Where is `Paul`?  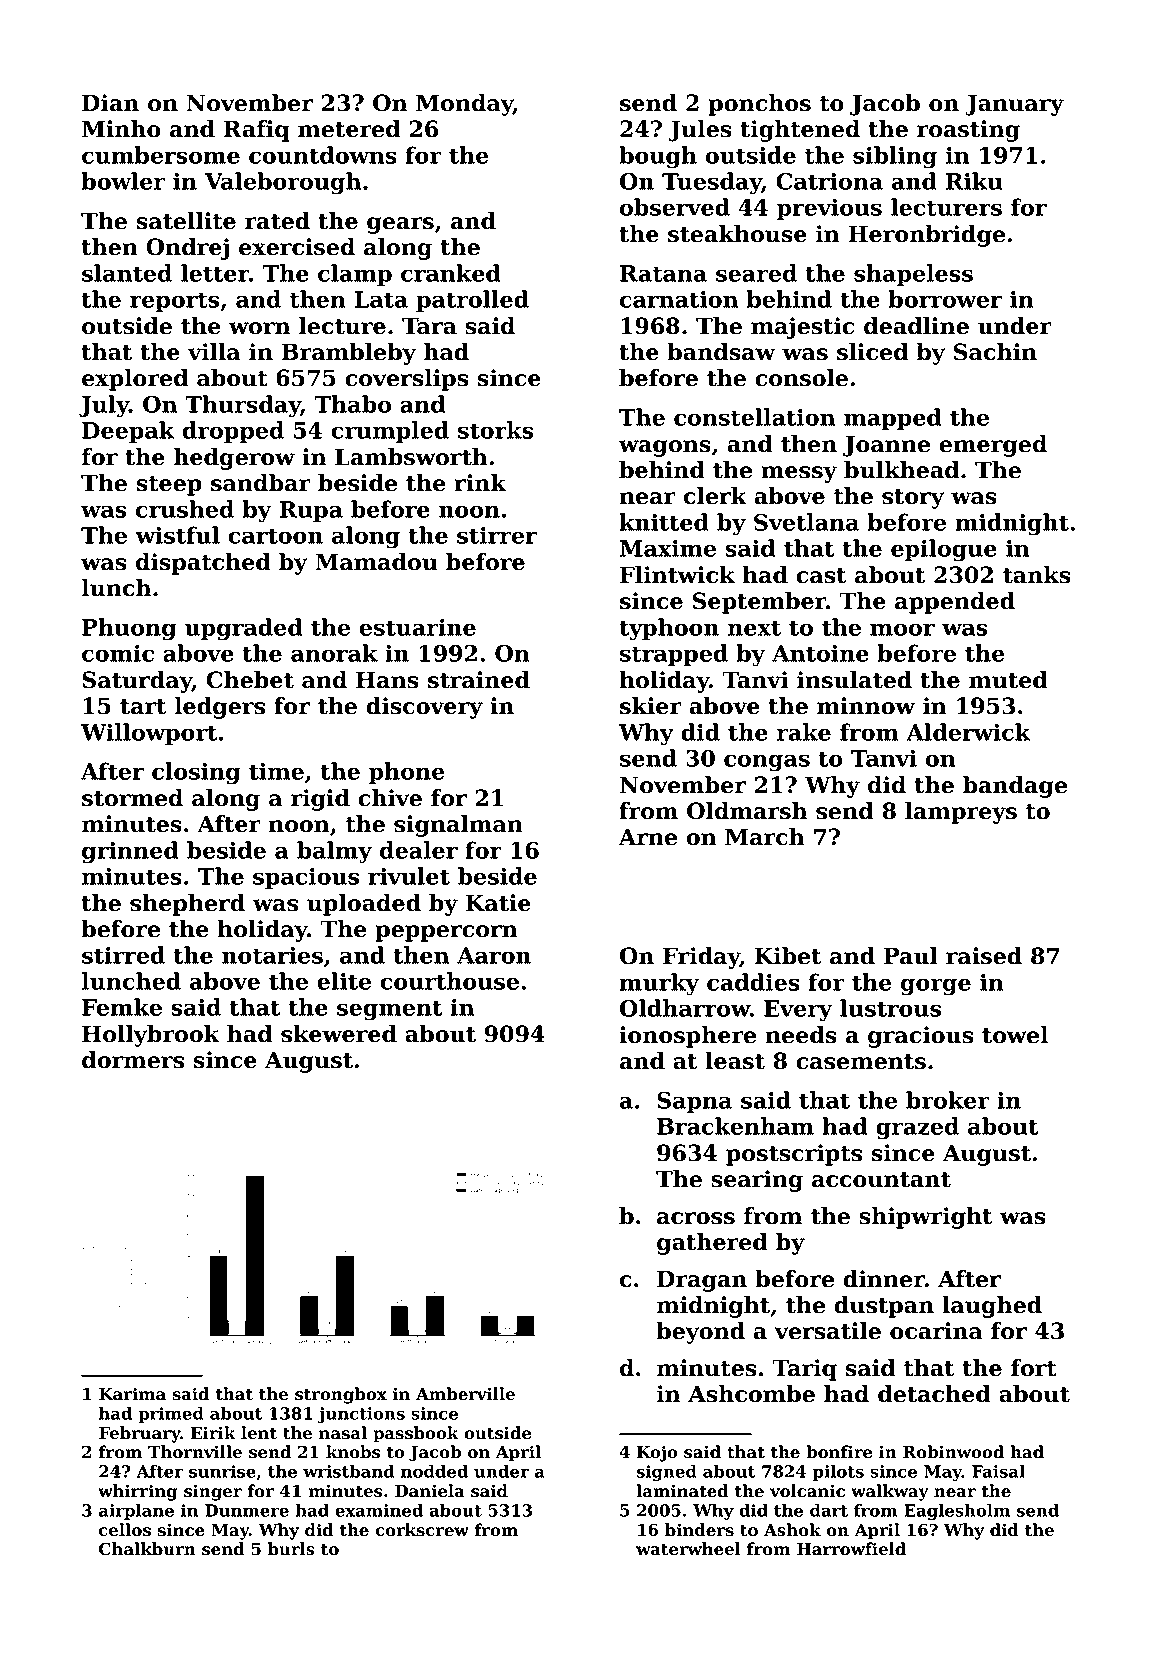
Paul is located at coordinates (911, 956).
